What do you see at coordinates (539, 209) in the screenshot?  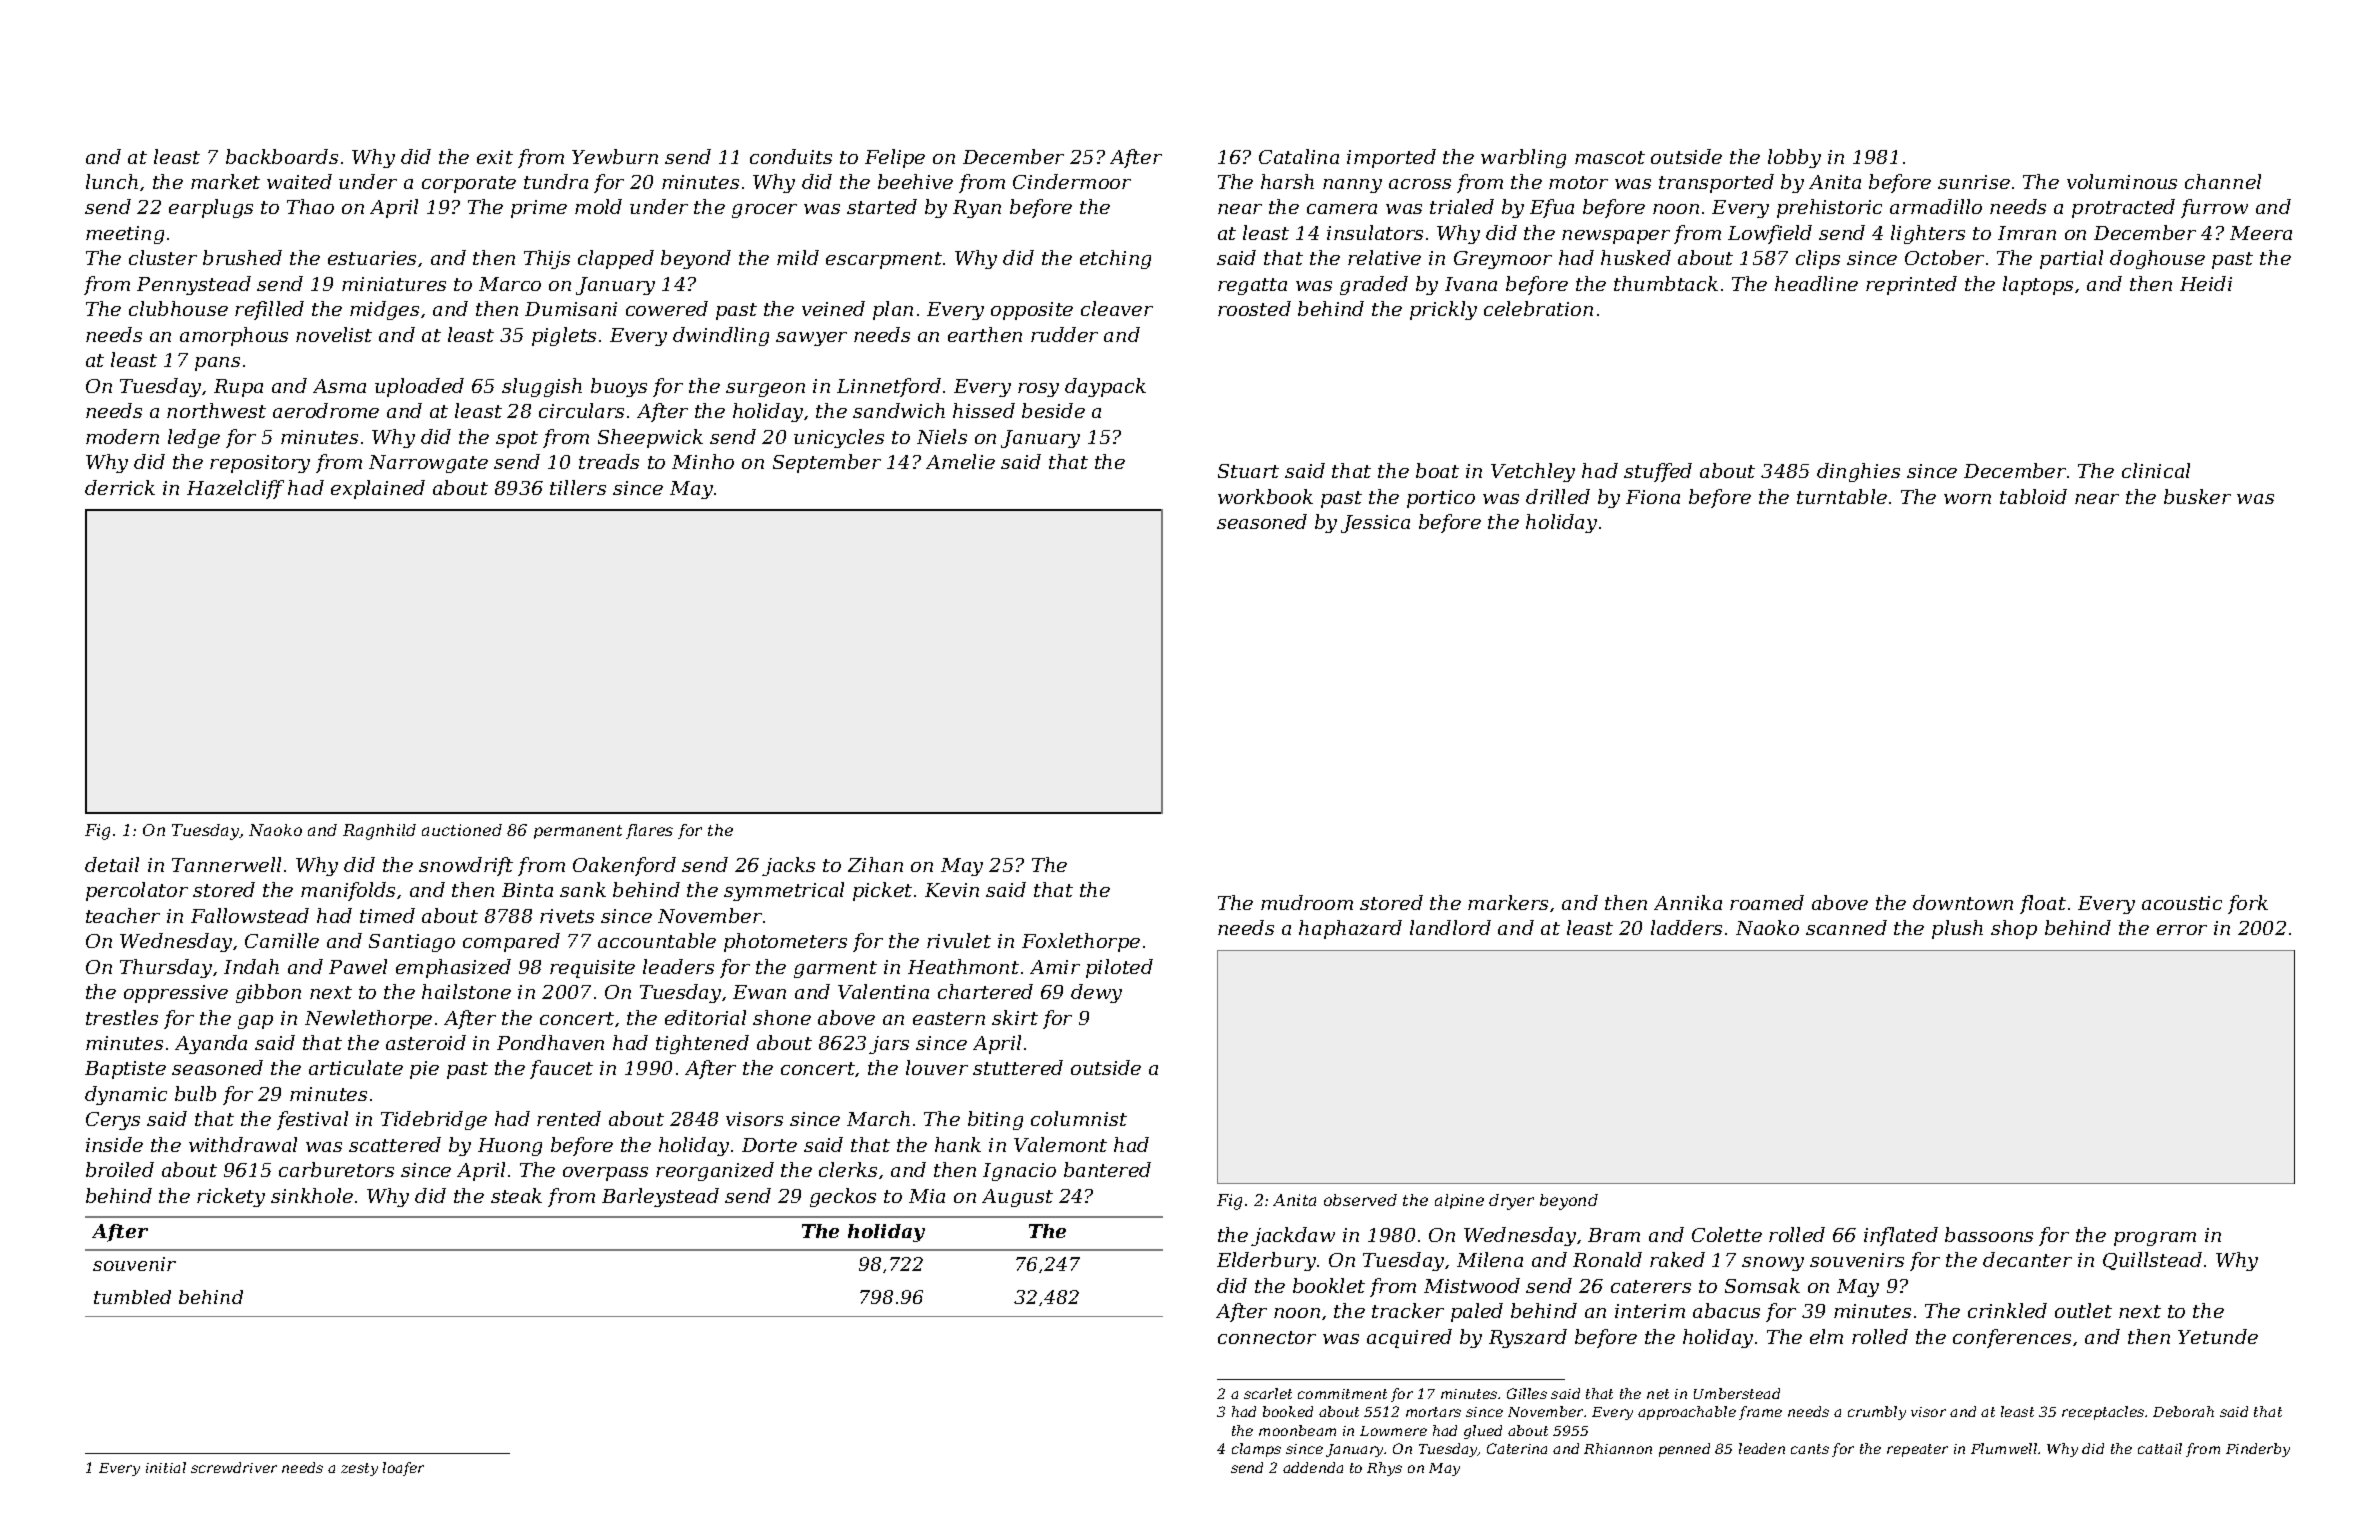 I see `prime` at bounding box center [539, 209].
